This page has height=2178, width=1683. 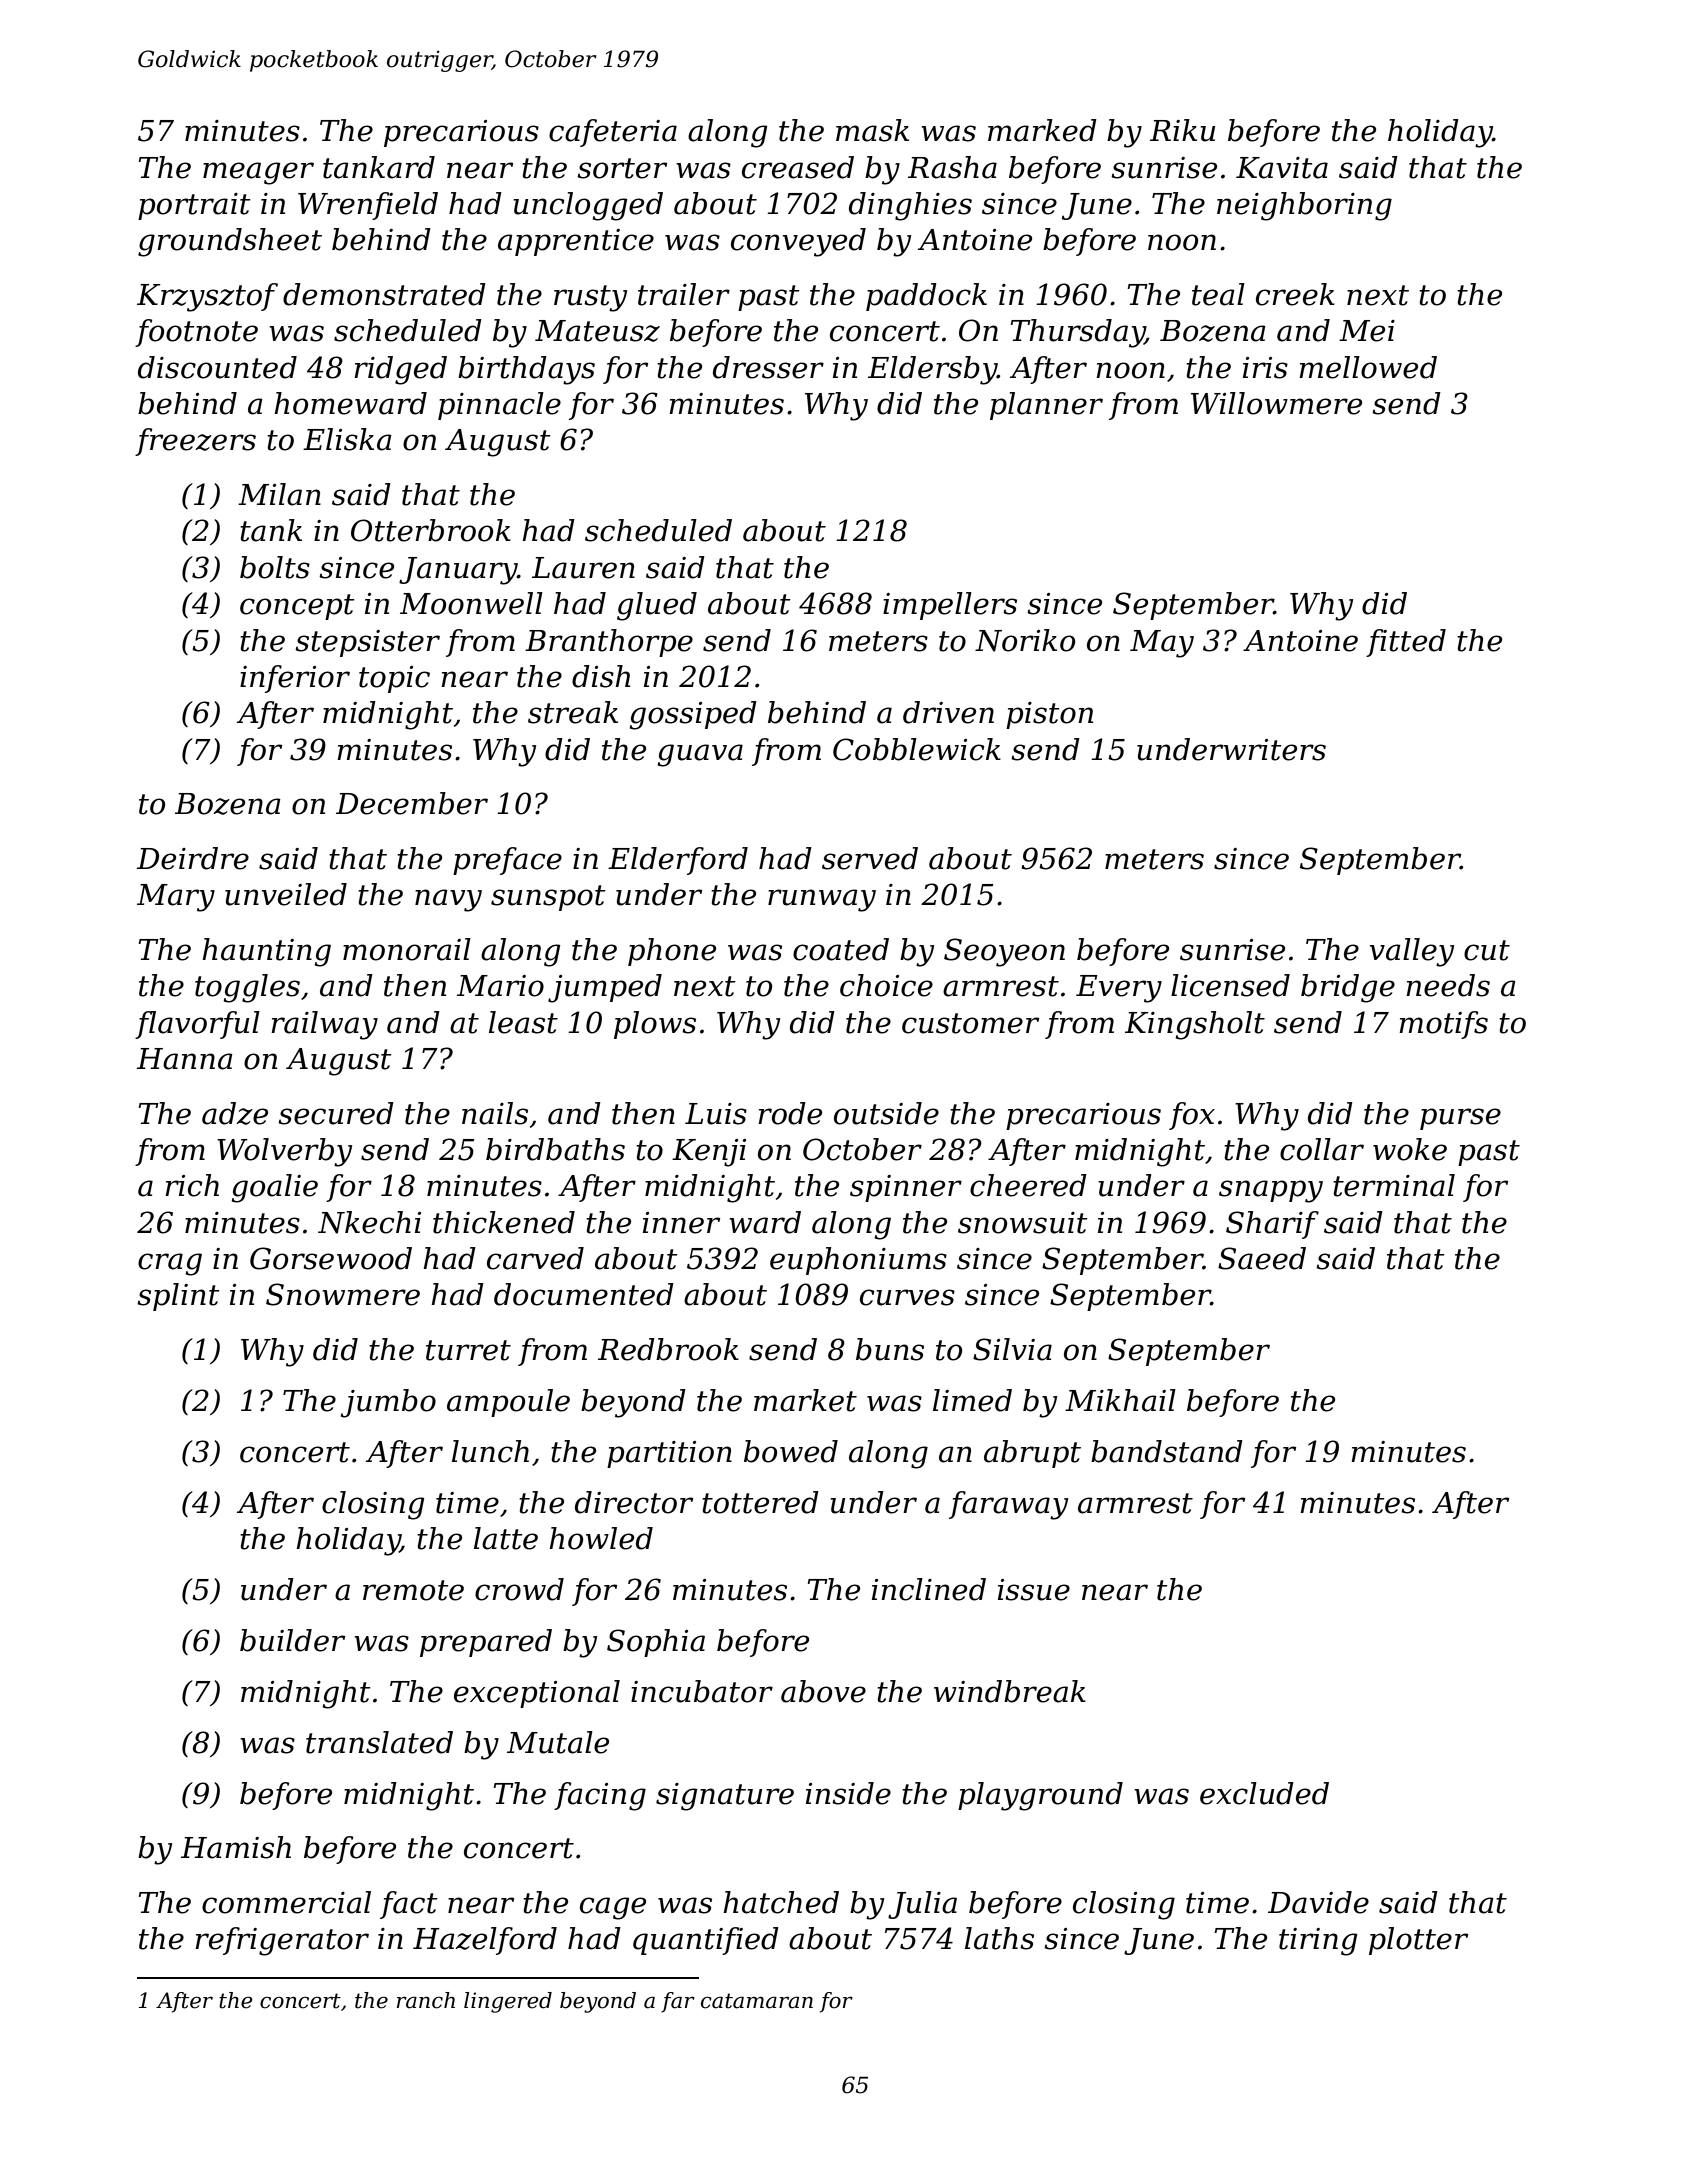 I want to click on tottered, so click(x=760, y=1502).
